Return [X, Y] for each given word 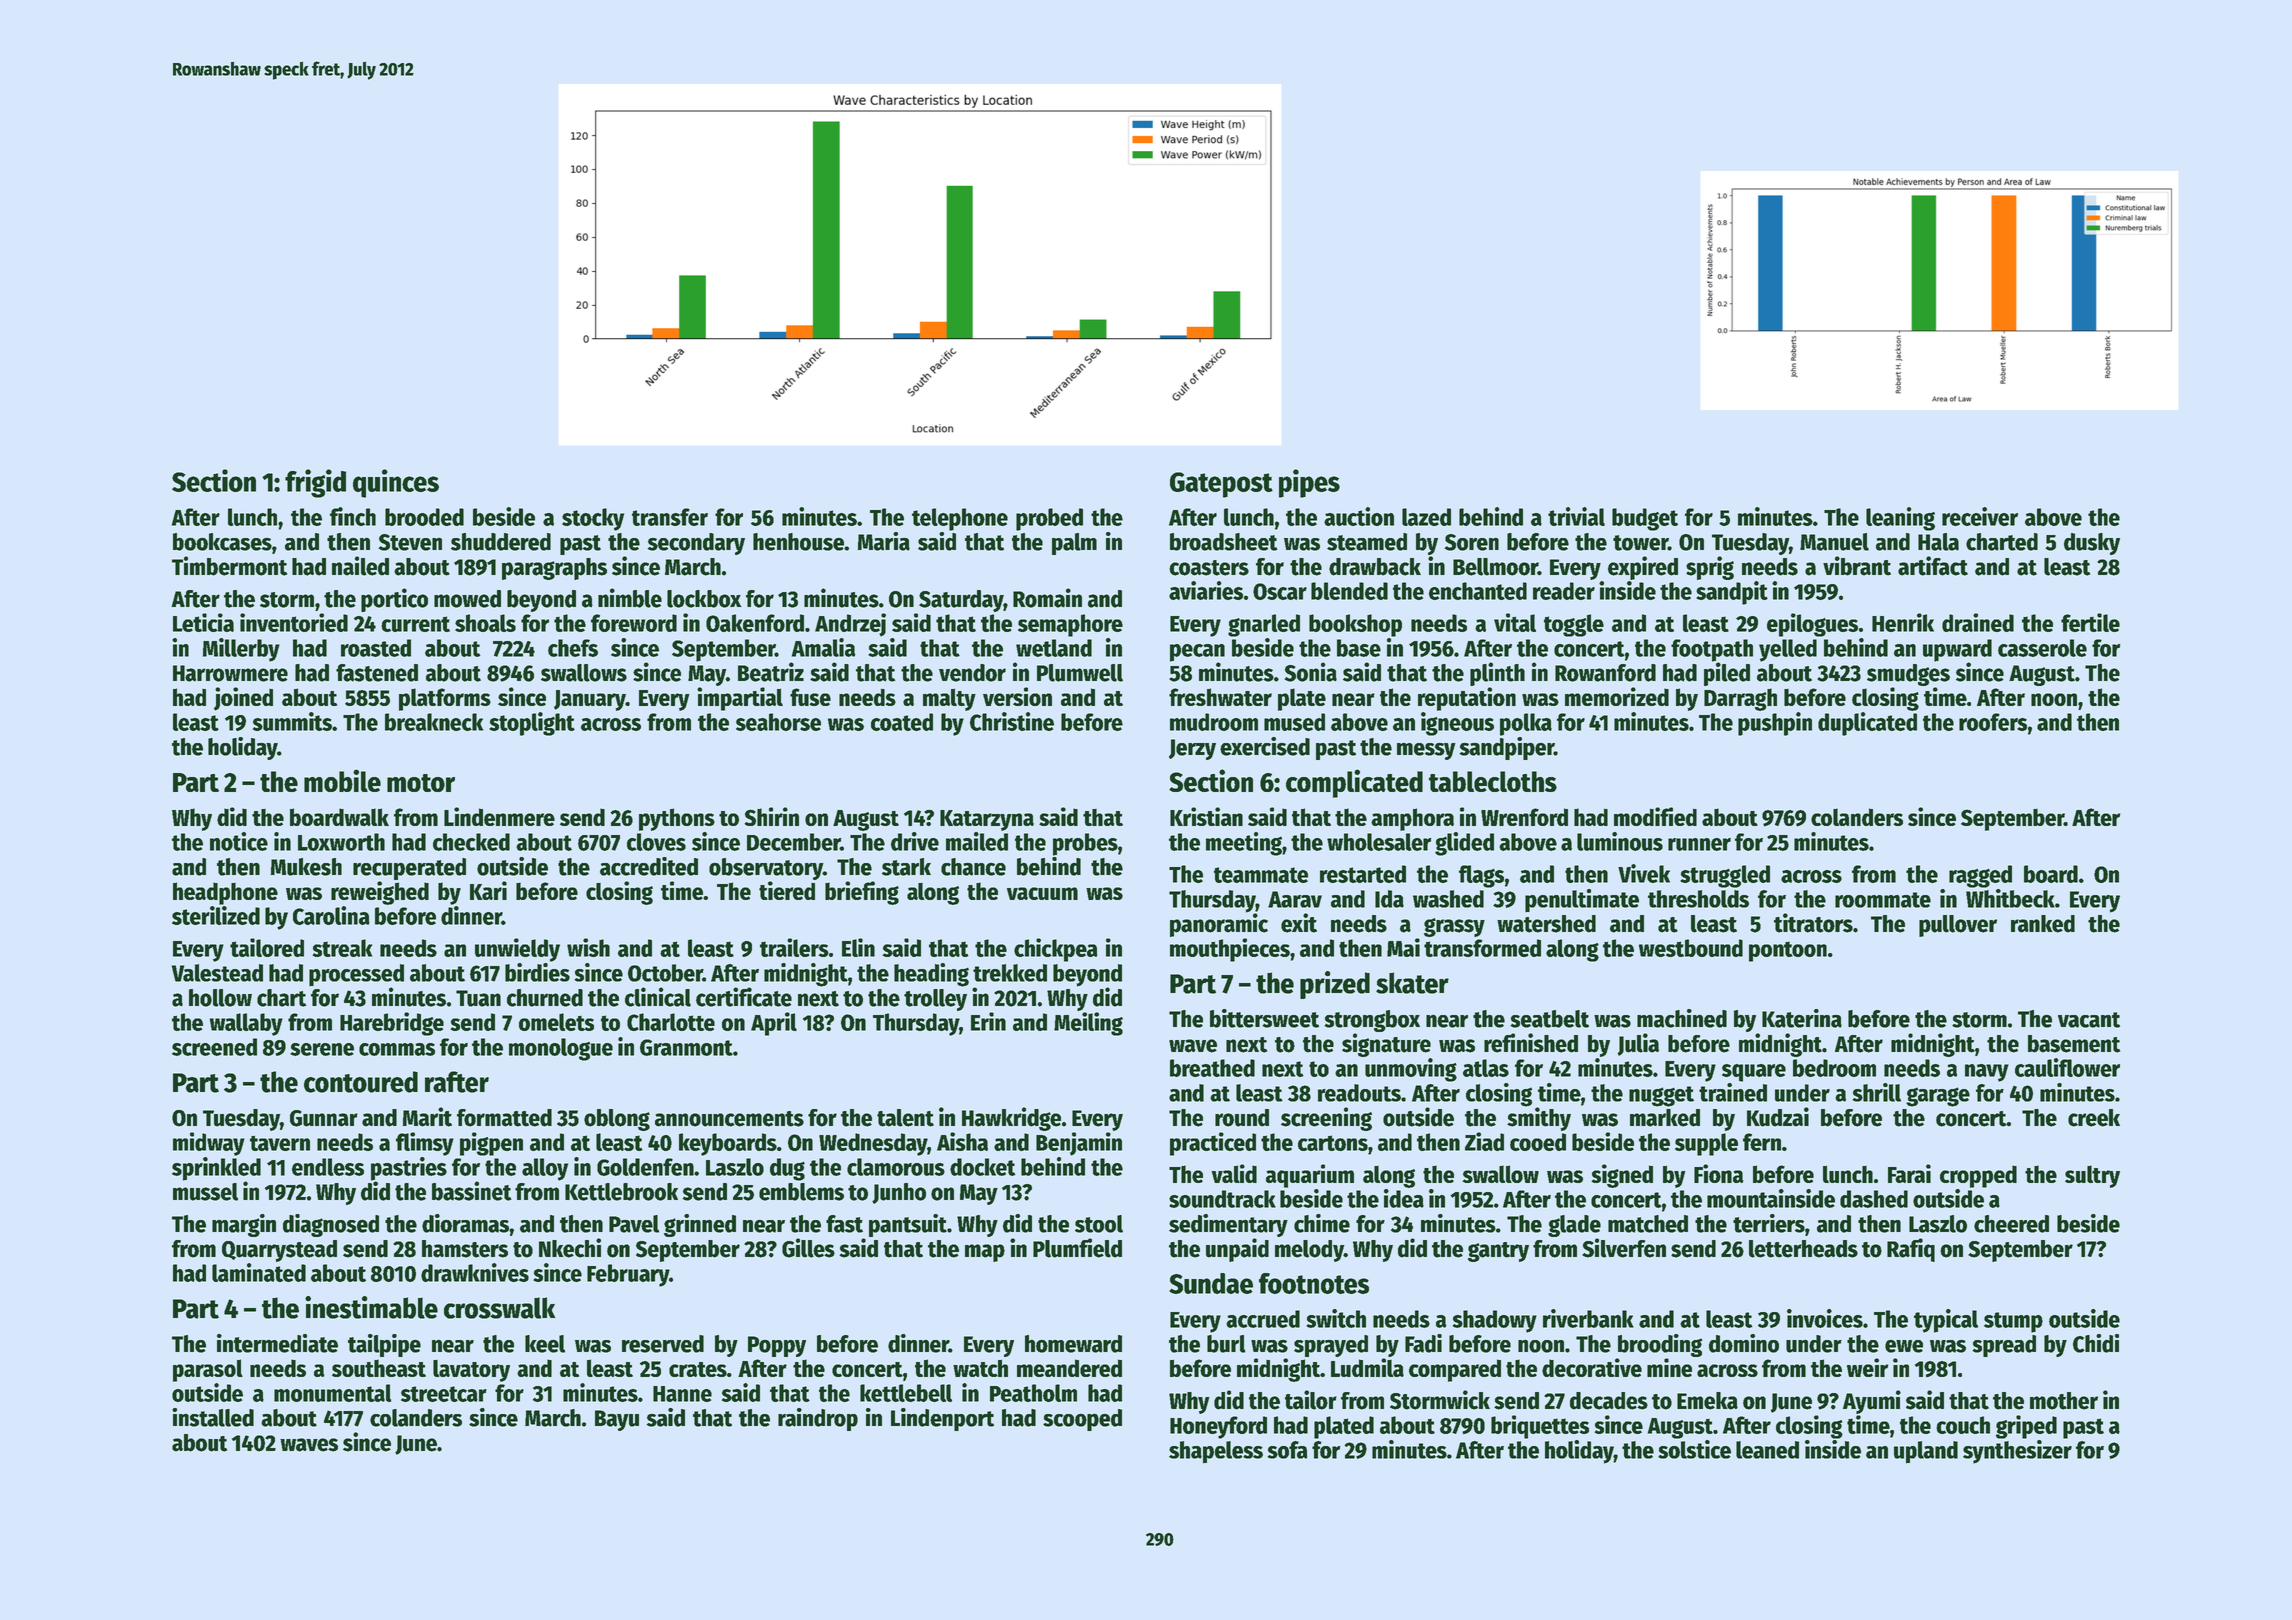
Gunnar [324, 1118]
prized [1335, 985]
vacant [2089, 1020]
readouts [1359, 1093]
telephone [960, 519]
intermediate [277, 1343]
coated [902, 722]
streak [342, 948]
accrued [1263, 1319]
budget [1645, 519]
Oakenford [755, 623]
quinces [396, 483]
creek [2094, 1118]
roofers [1993, 722]
